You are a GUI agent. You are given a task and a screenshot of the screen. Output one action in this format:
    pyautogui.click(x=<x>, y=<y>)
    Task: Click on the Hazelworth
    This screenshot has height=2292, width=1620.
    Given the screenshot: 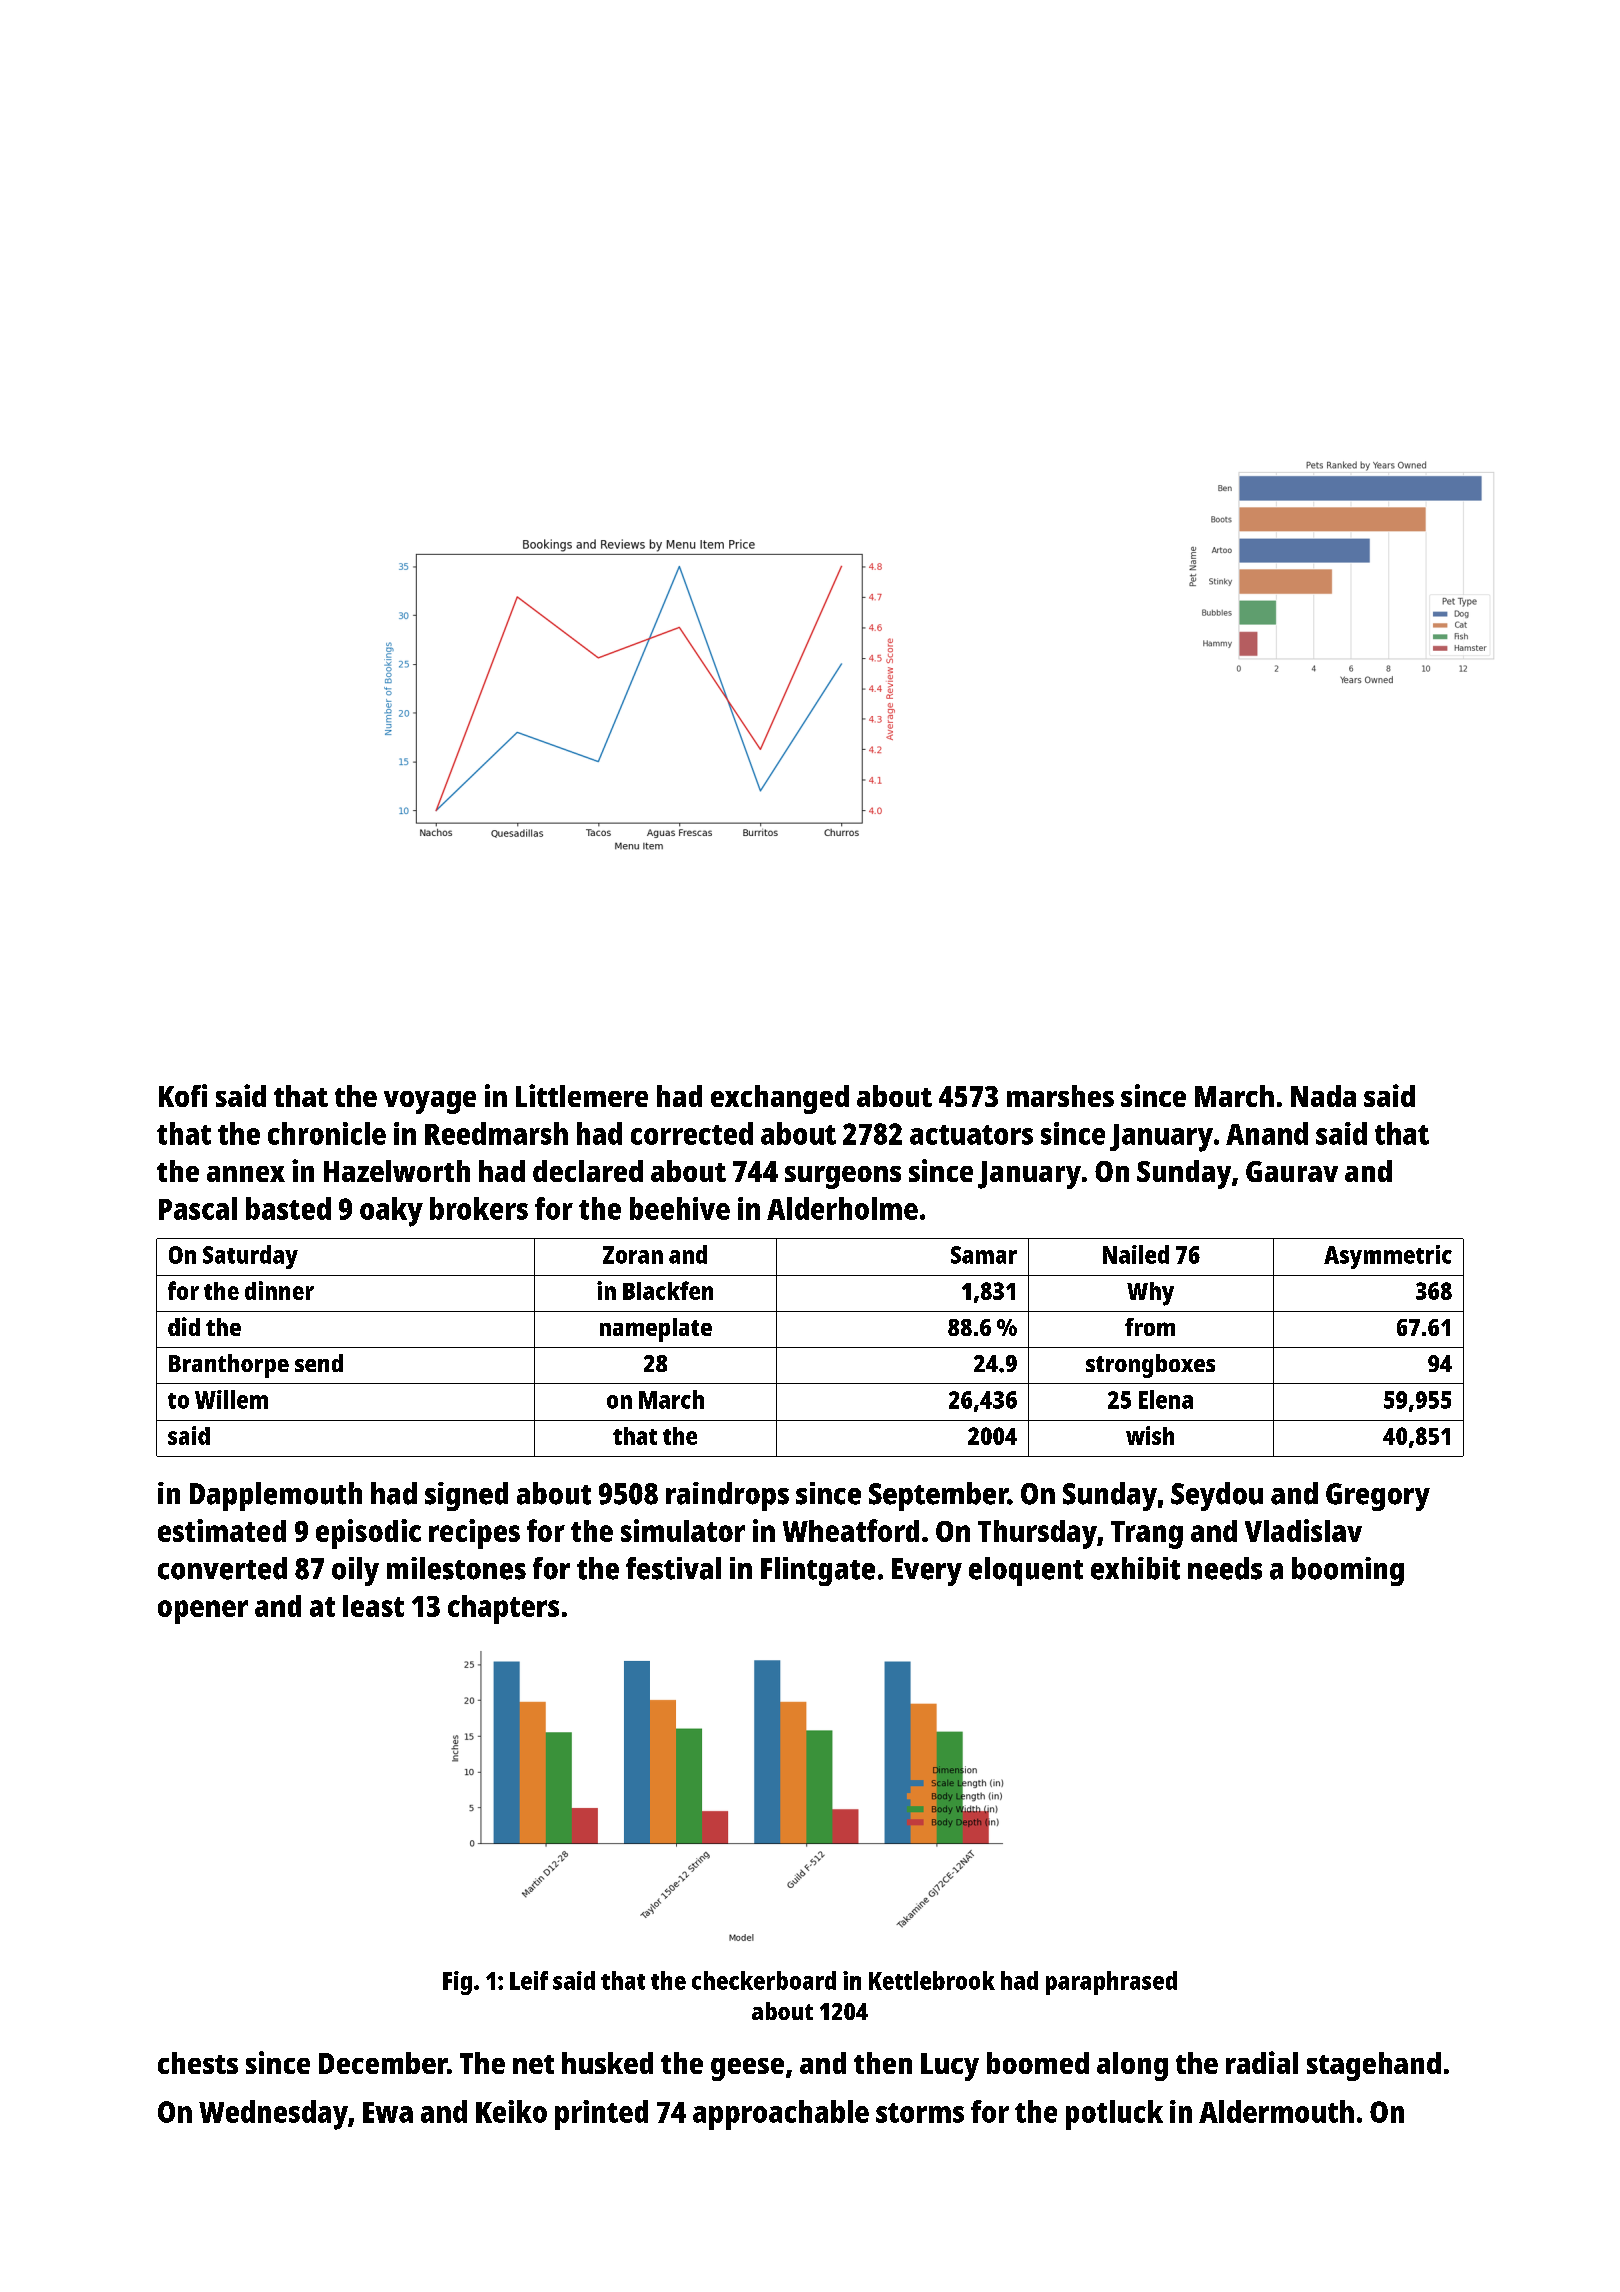 What is the action you would take?
    pyautogui.click(x=397, y=1171)
